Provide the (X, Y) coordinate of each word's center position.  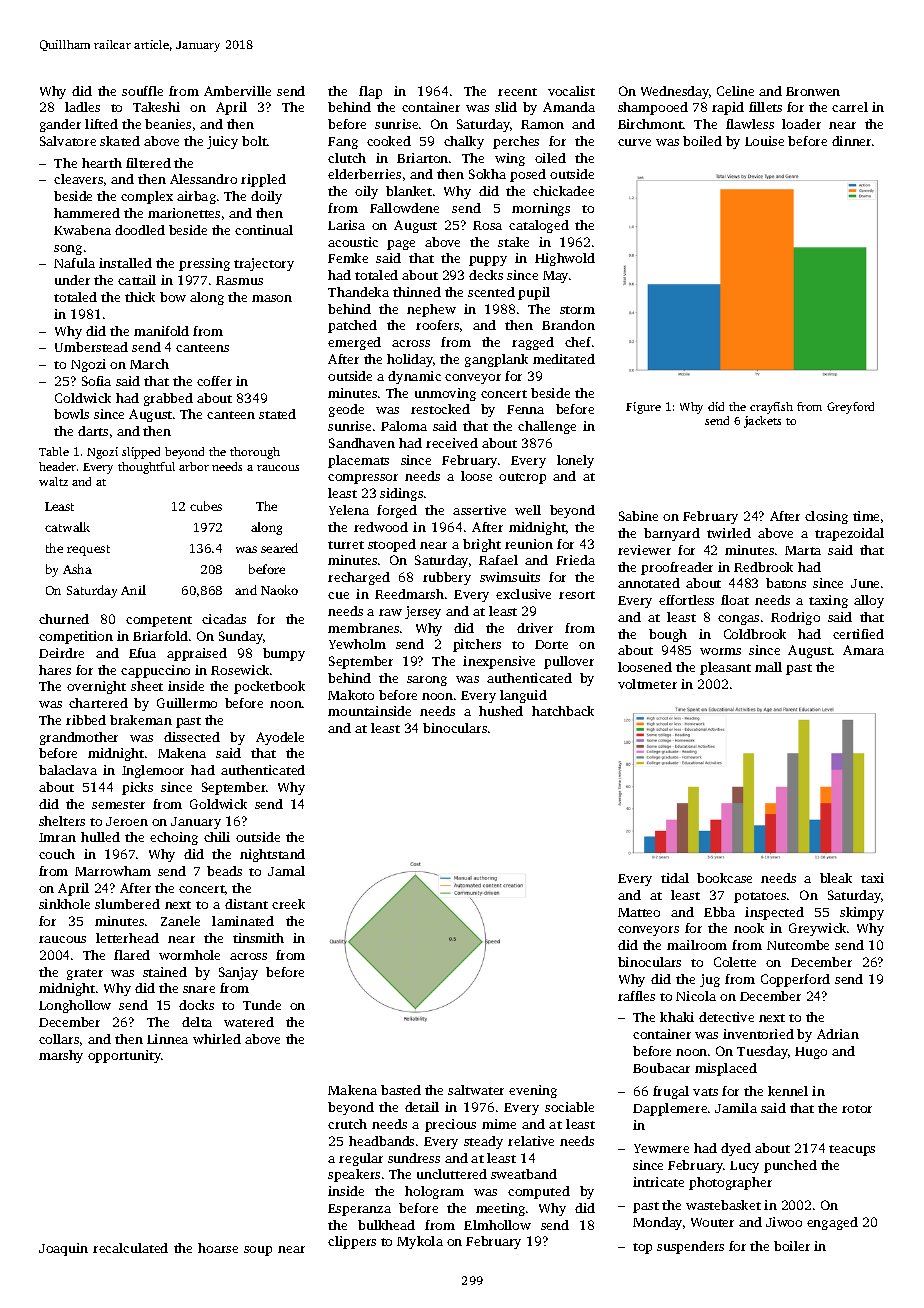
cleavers (78, 179)
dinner (851, 141)
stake (513, 242)
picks (137, 788)
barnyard (672, 534)
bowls (71, 414)
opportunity (124, 1056)
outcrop (522, 478)
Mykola (420, 1242)
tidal (675, 878)
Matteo (639, 912)
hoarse (218, 1248)
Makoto (351, 695)
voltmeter (647, 684)
